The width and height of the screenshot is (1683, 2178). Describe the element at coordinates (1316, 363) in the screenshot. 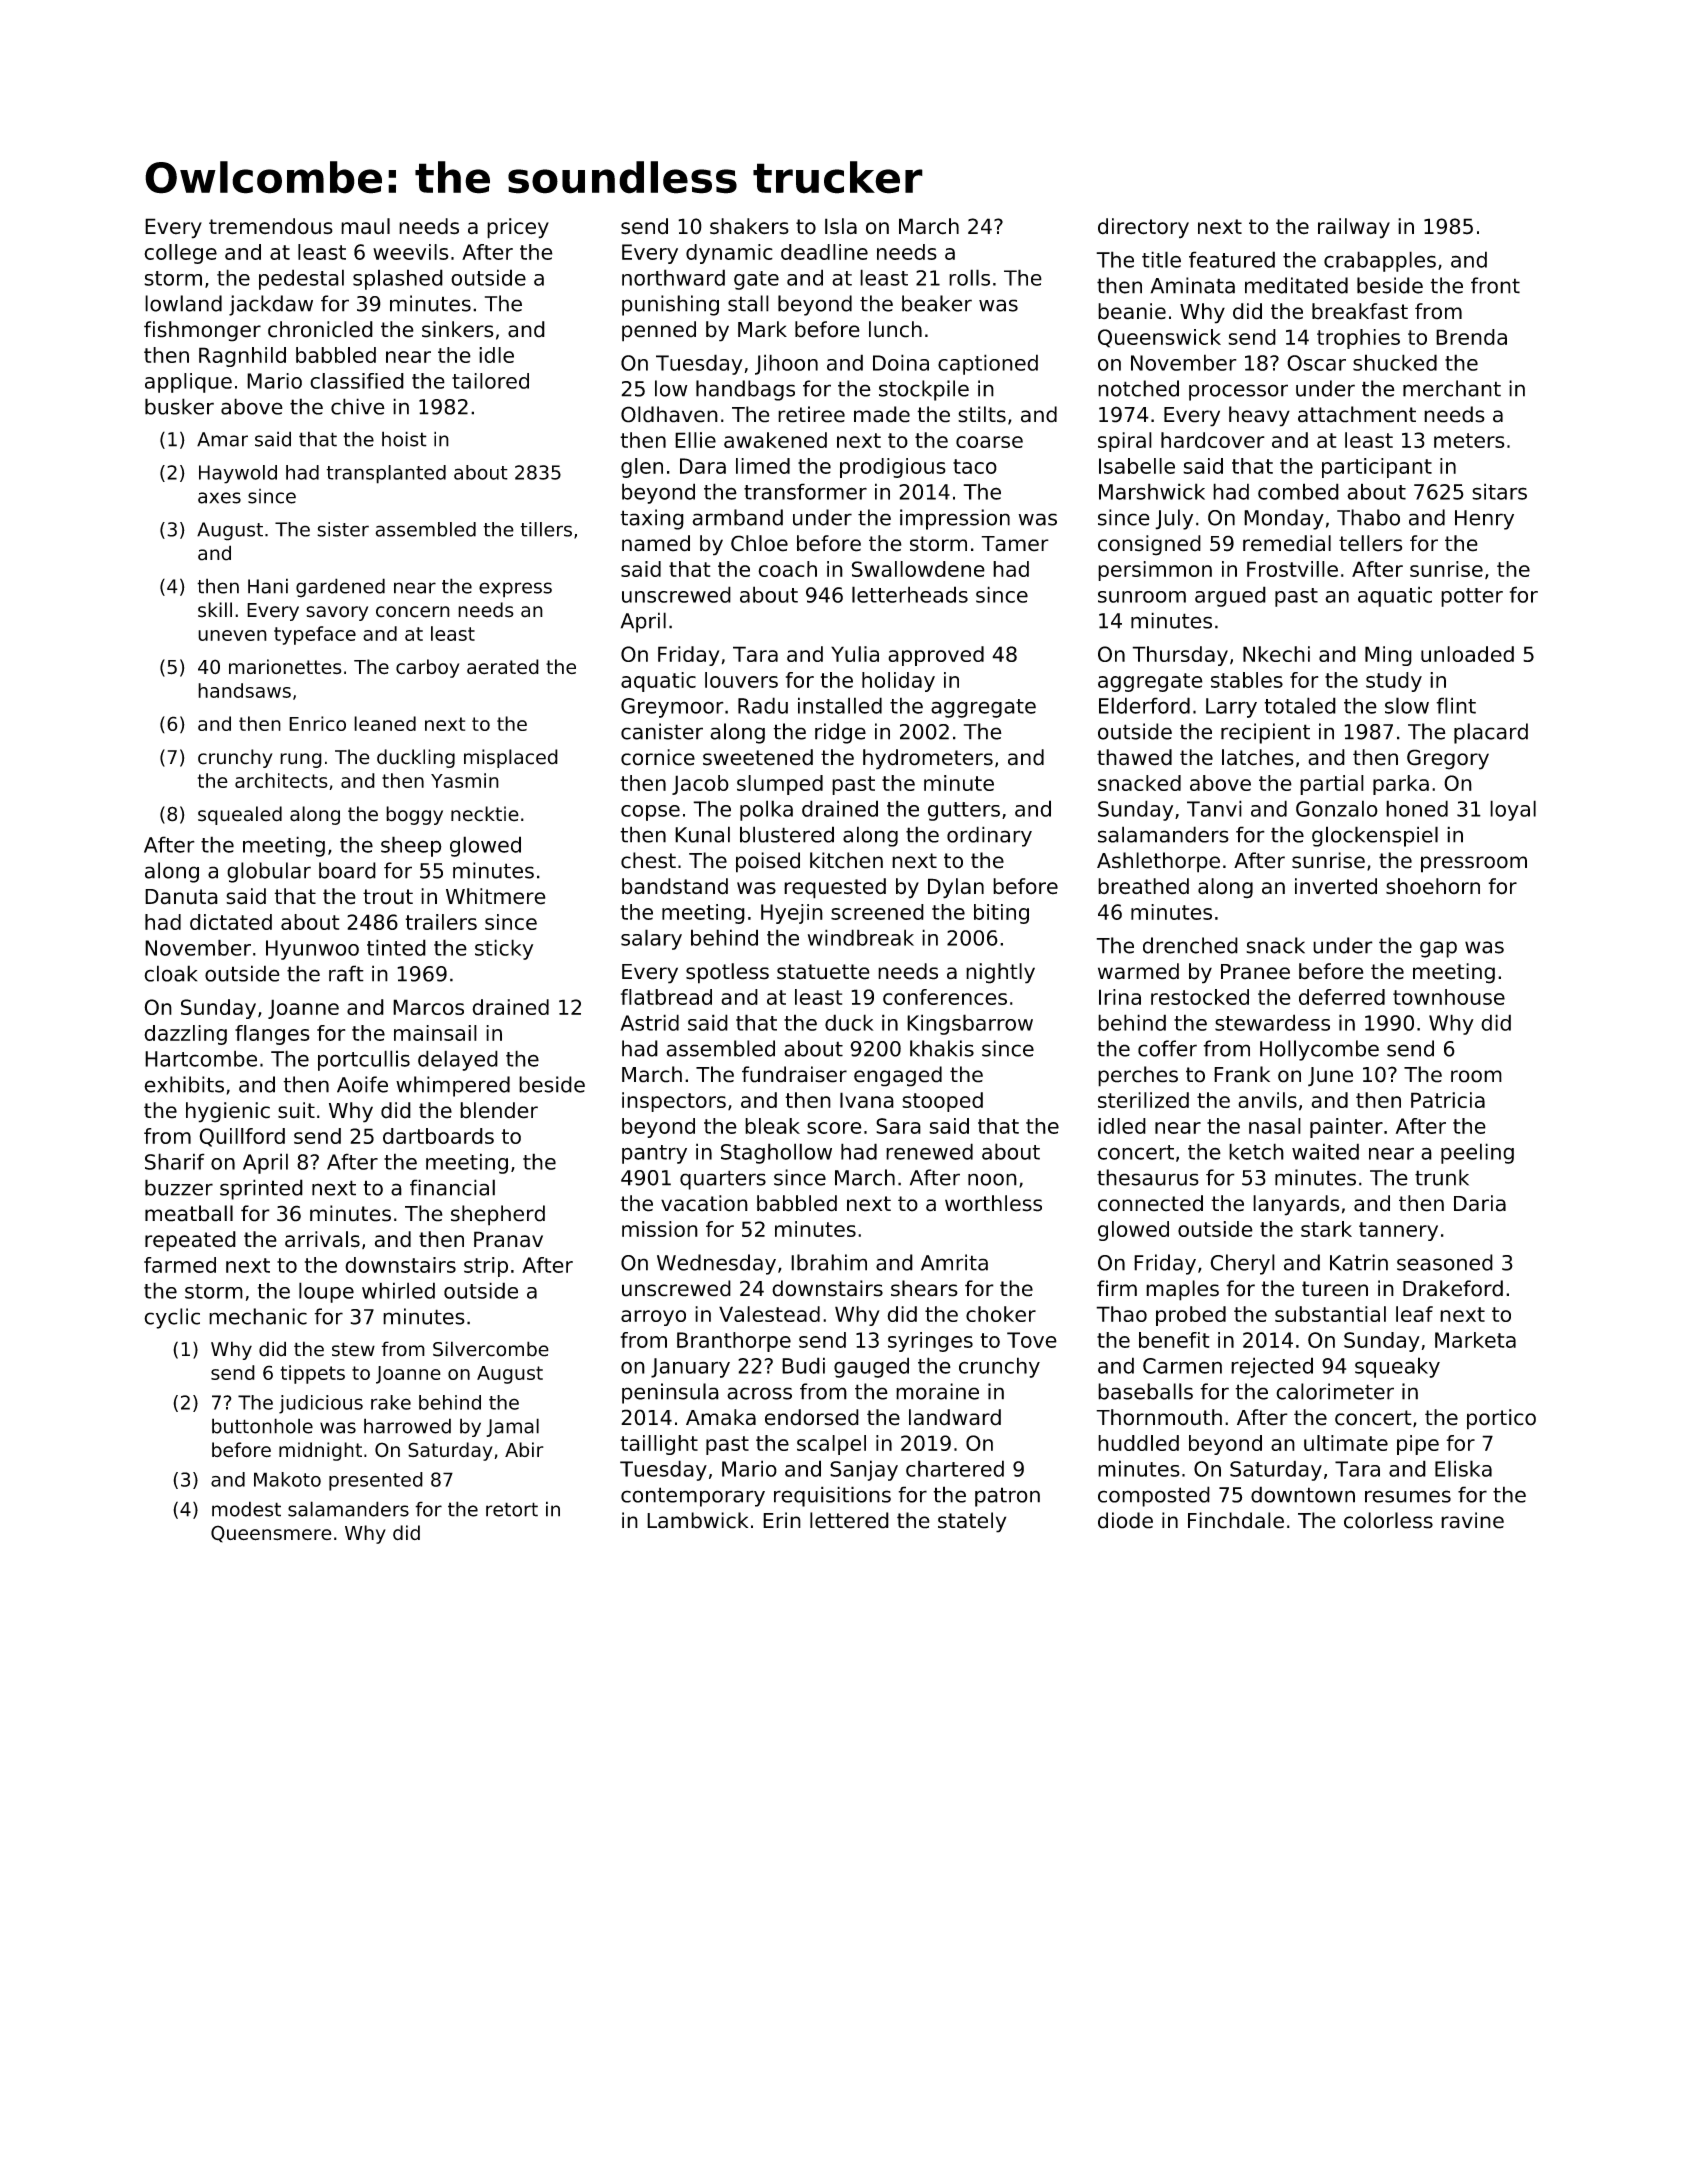

I see `Oscar` at that location.
